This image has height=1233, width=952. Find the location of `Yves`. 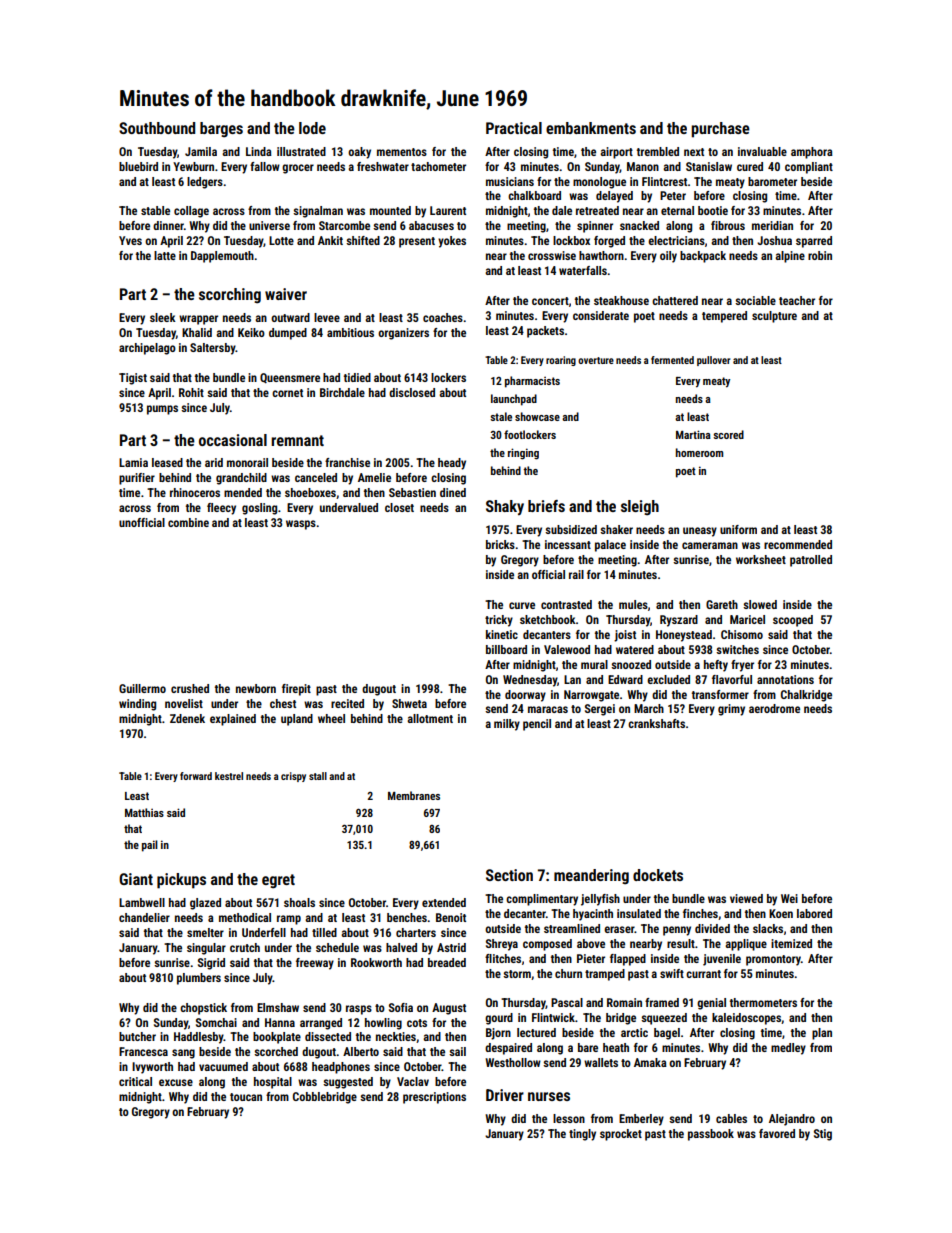

Yves is located at coordinates (130, 240).
